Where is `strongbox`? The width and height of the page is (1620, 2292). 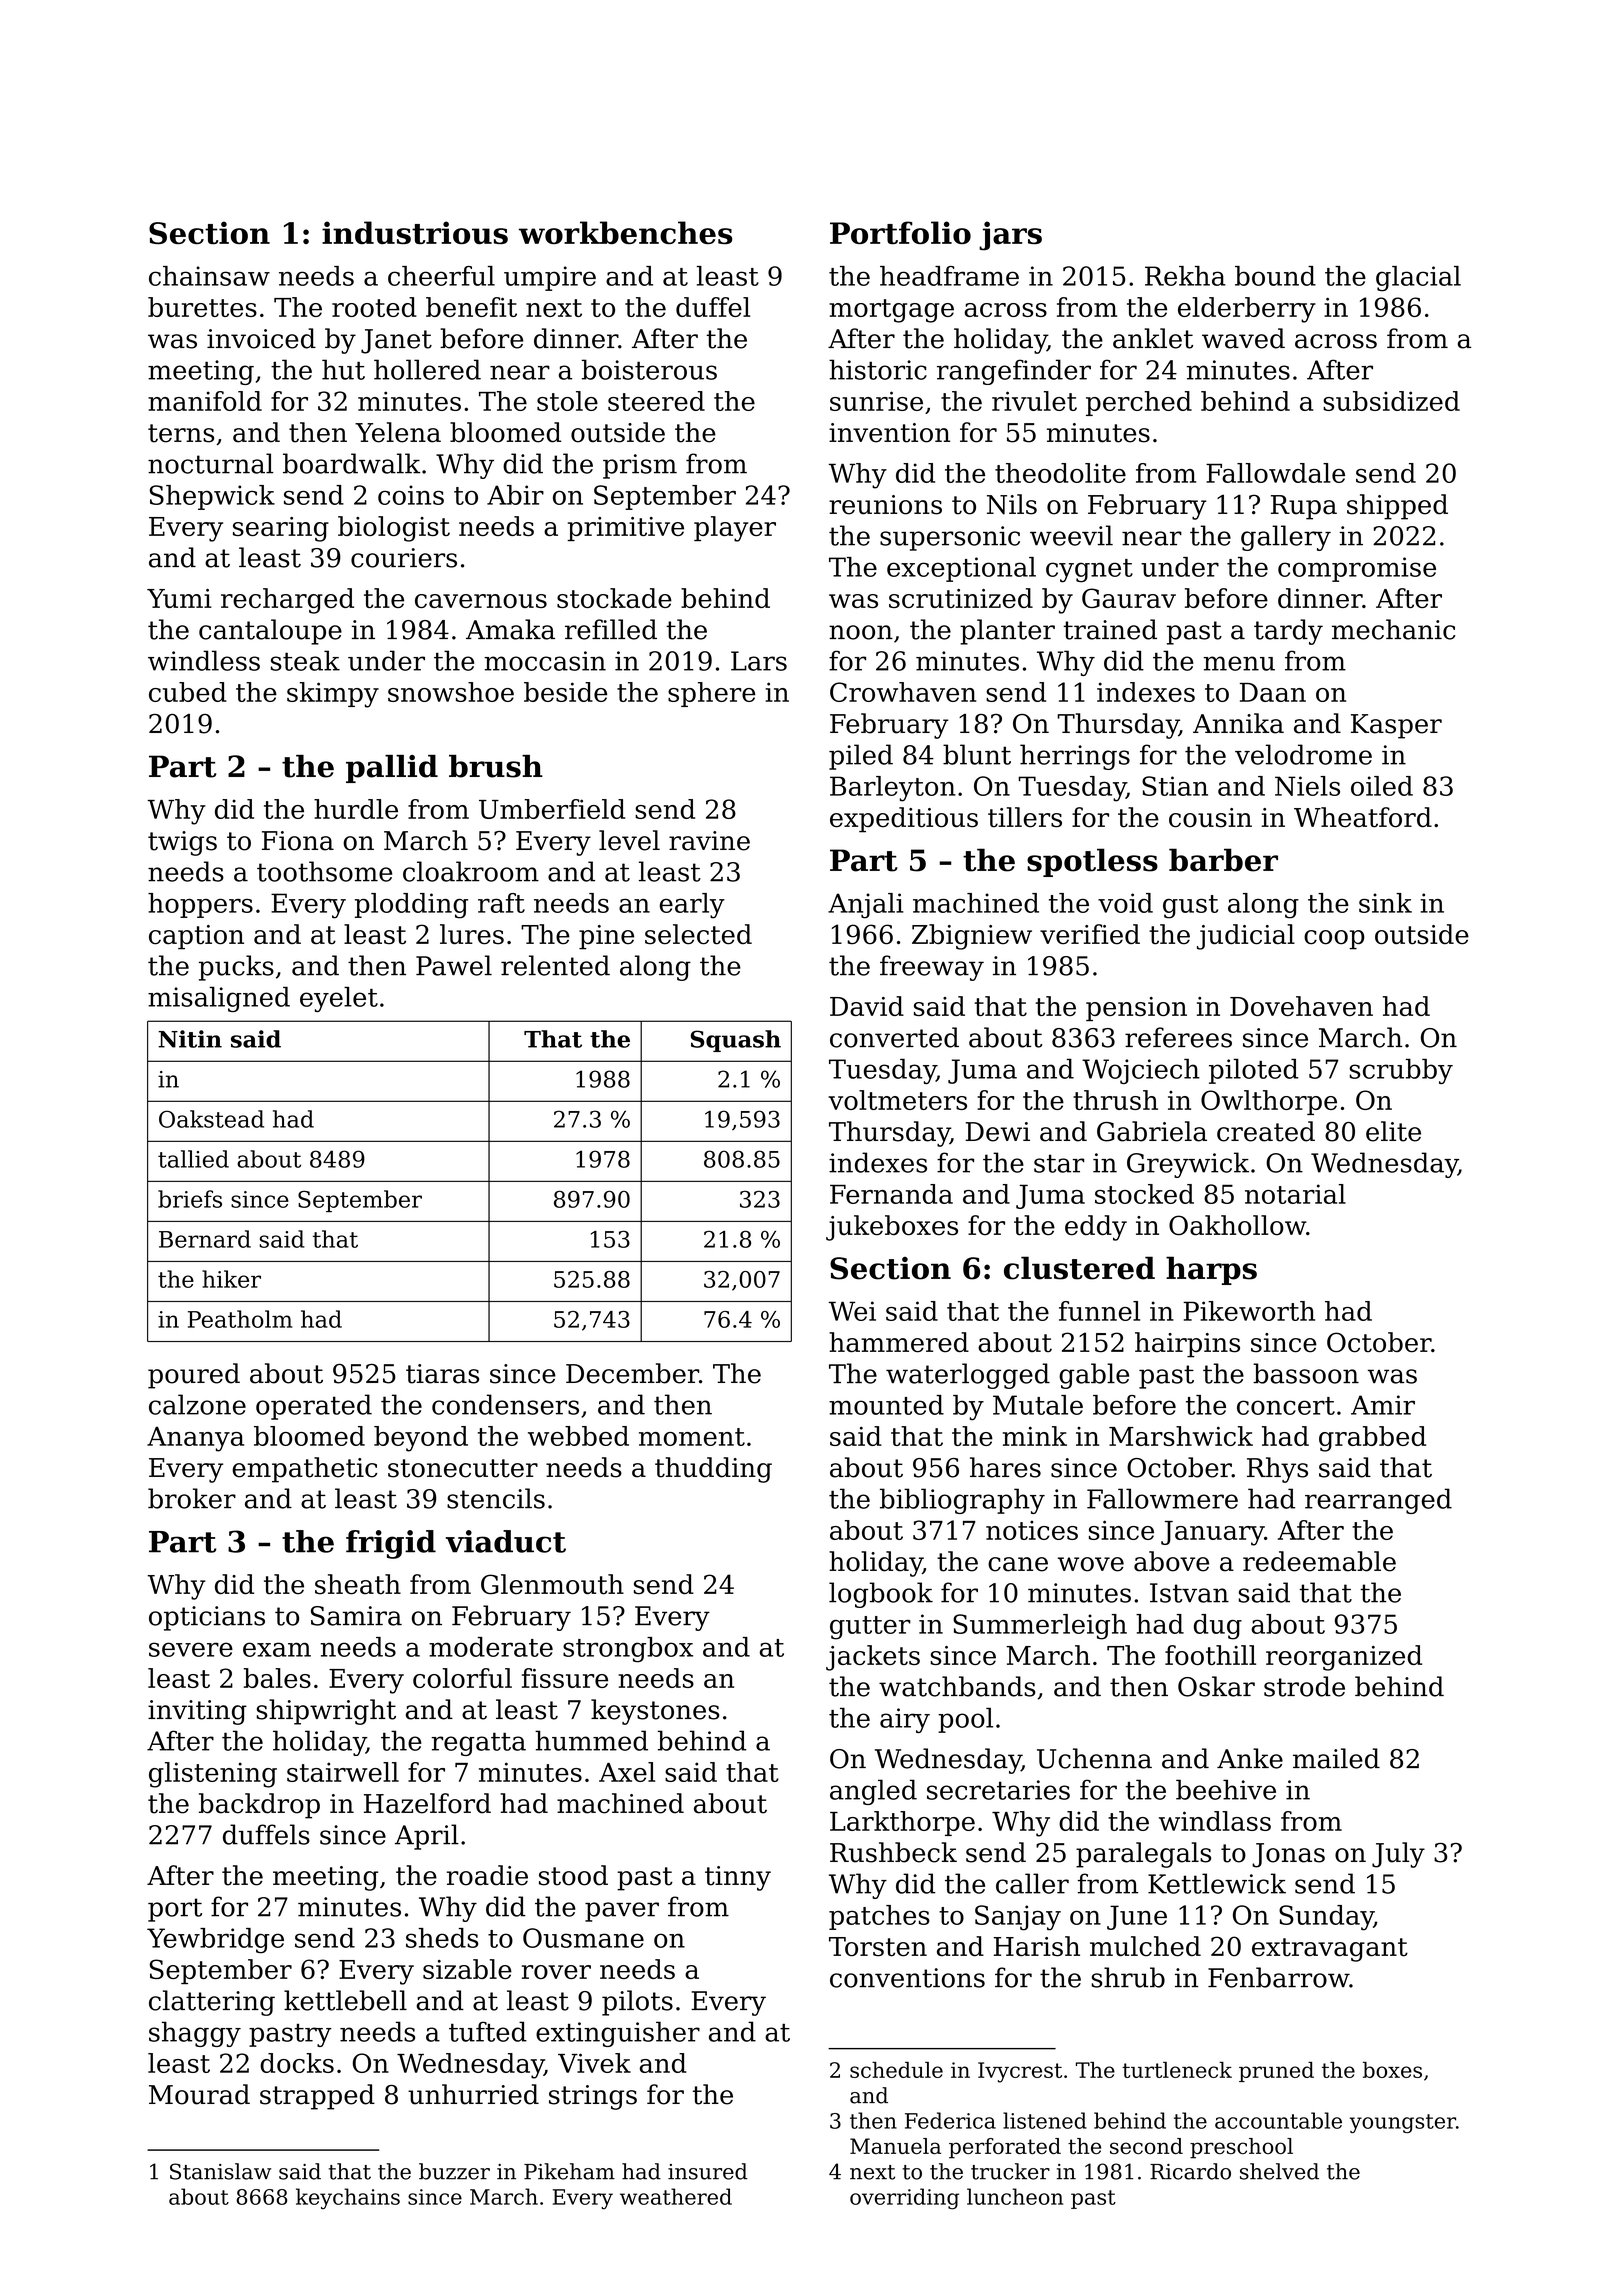 strongbox is located at coordinates (628, 1650).
